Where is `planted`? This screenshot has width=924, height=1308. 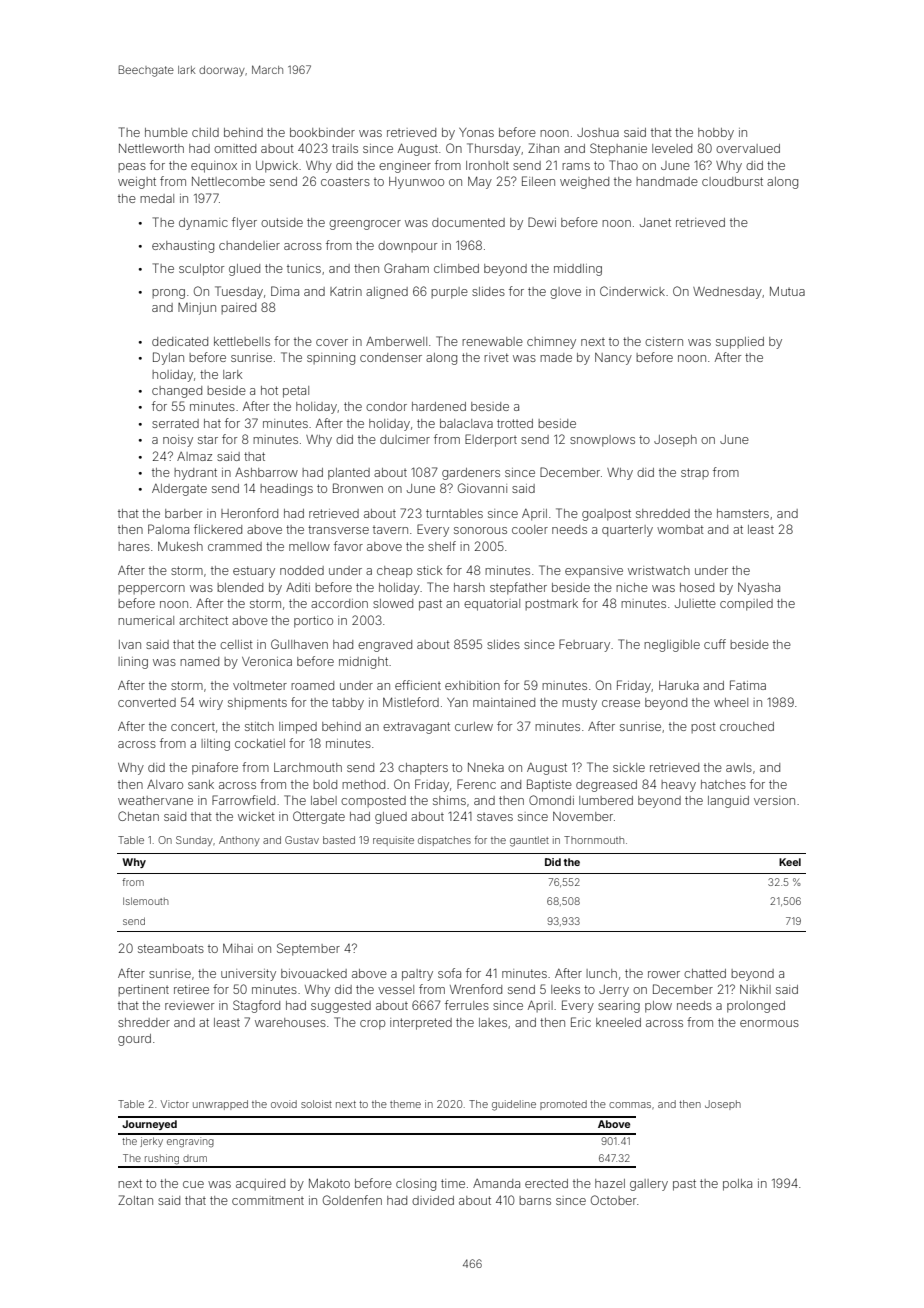
planted is located at coordinates (349, 474).
